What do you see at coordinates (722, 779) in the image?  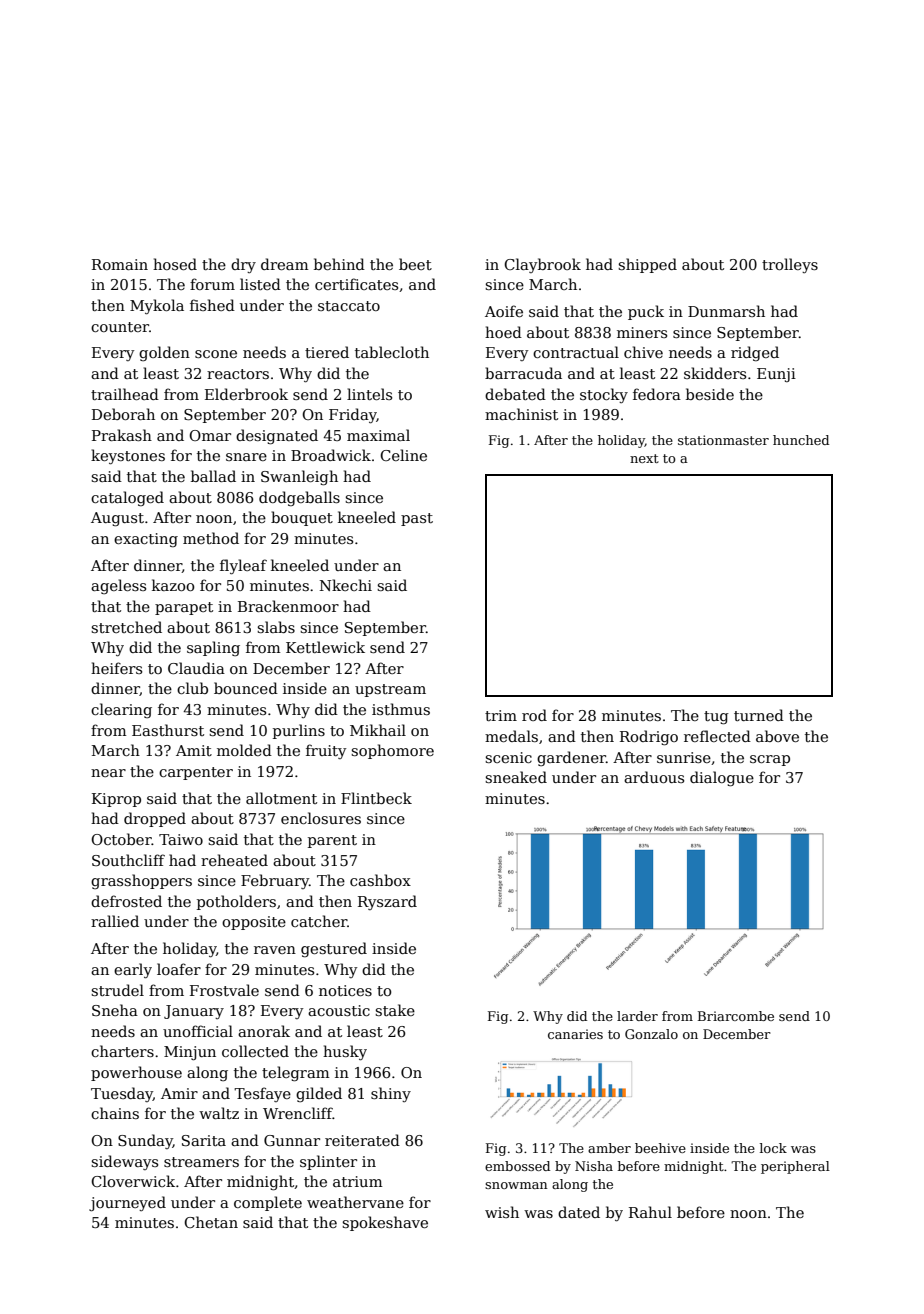 I see `dialogue` at bounding box center [722, 779].
